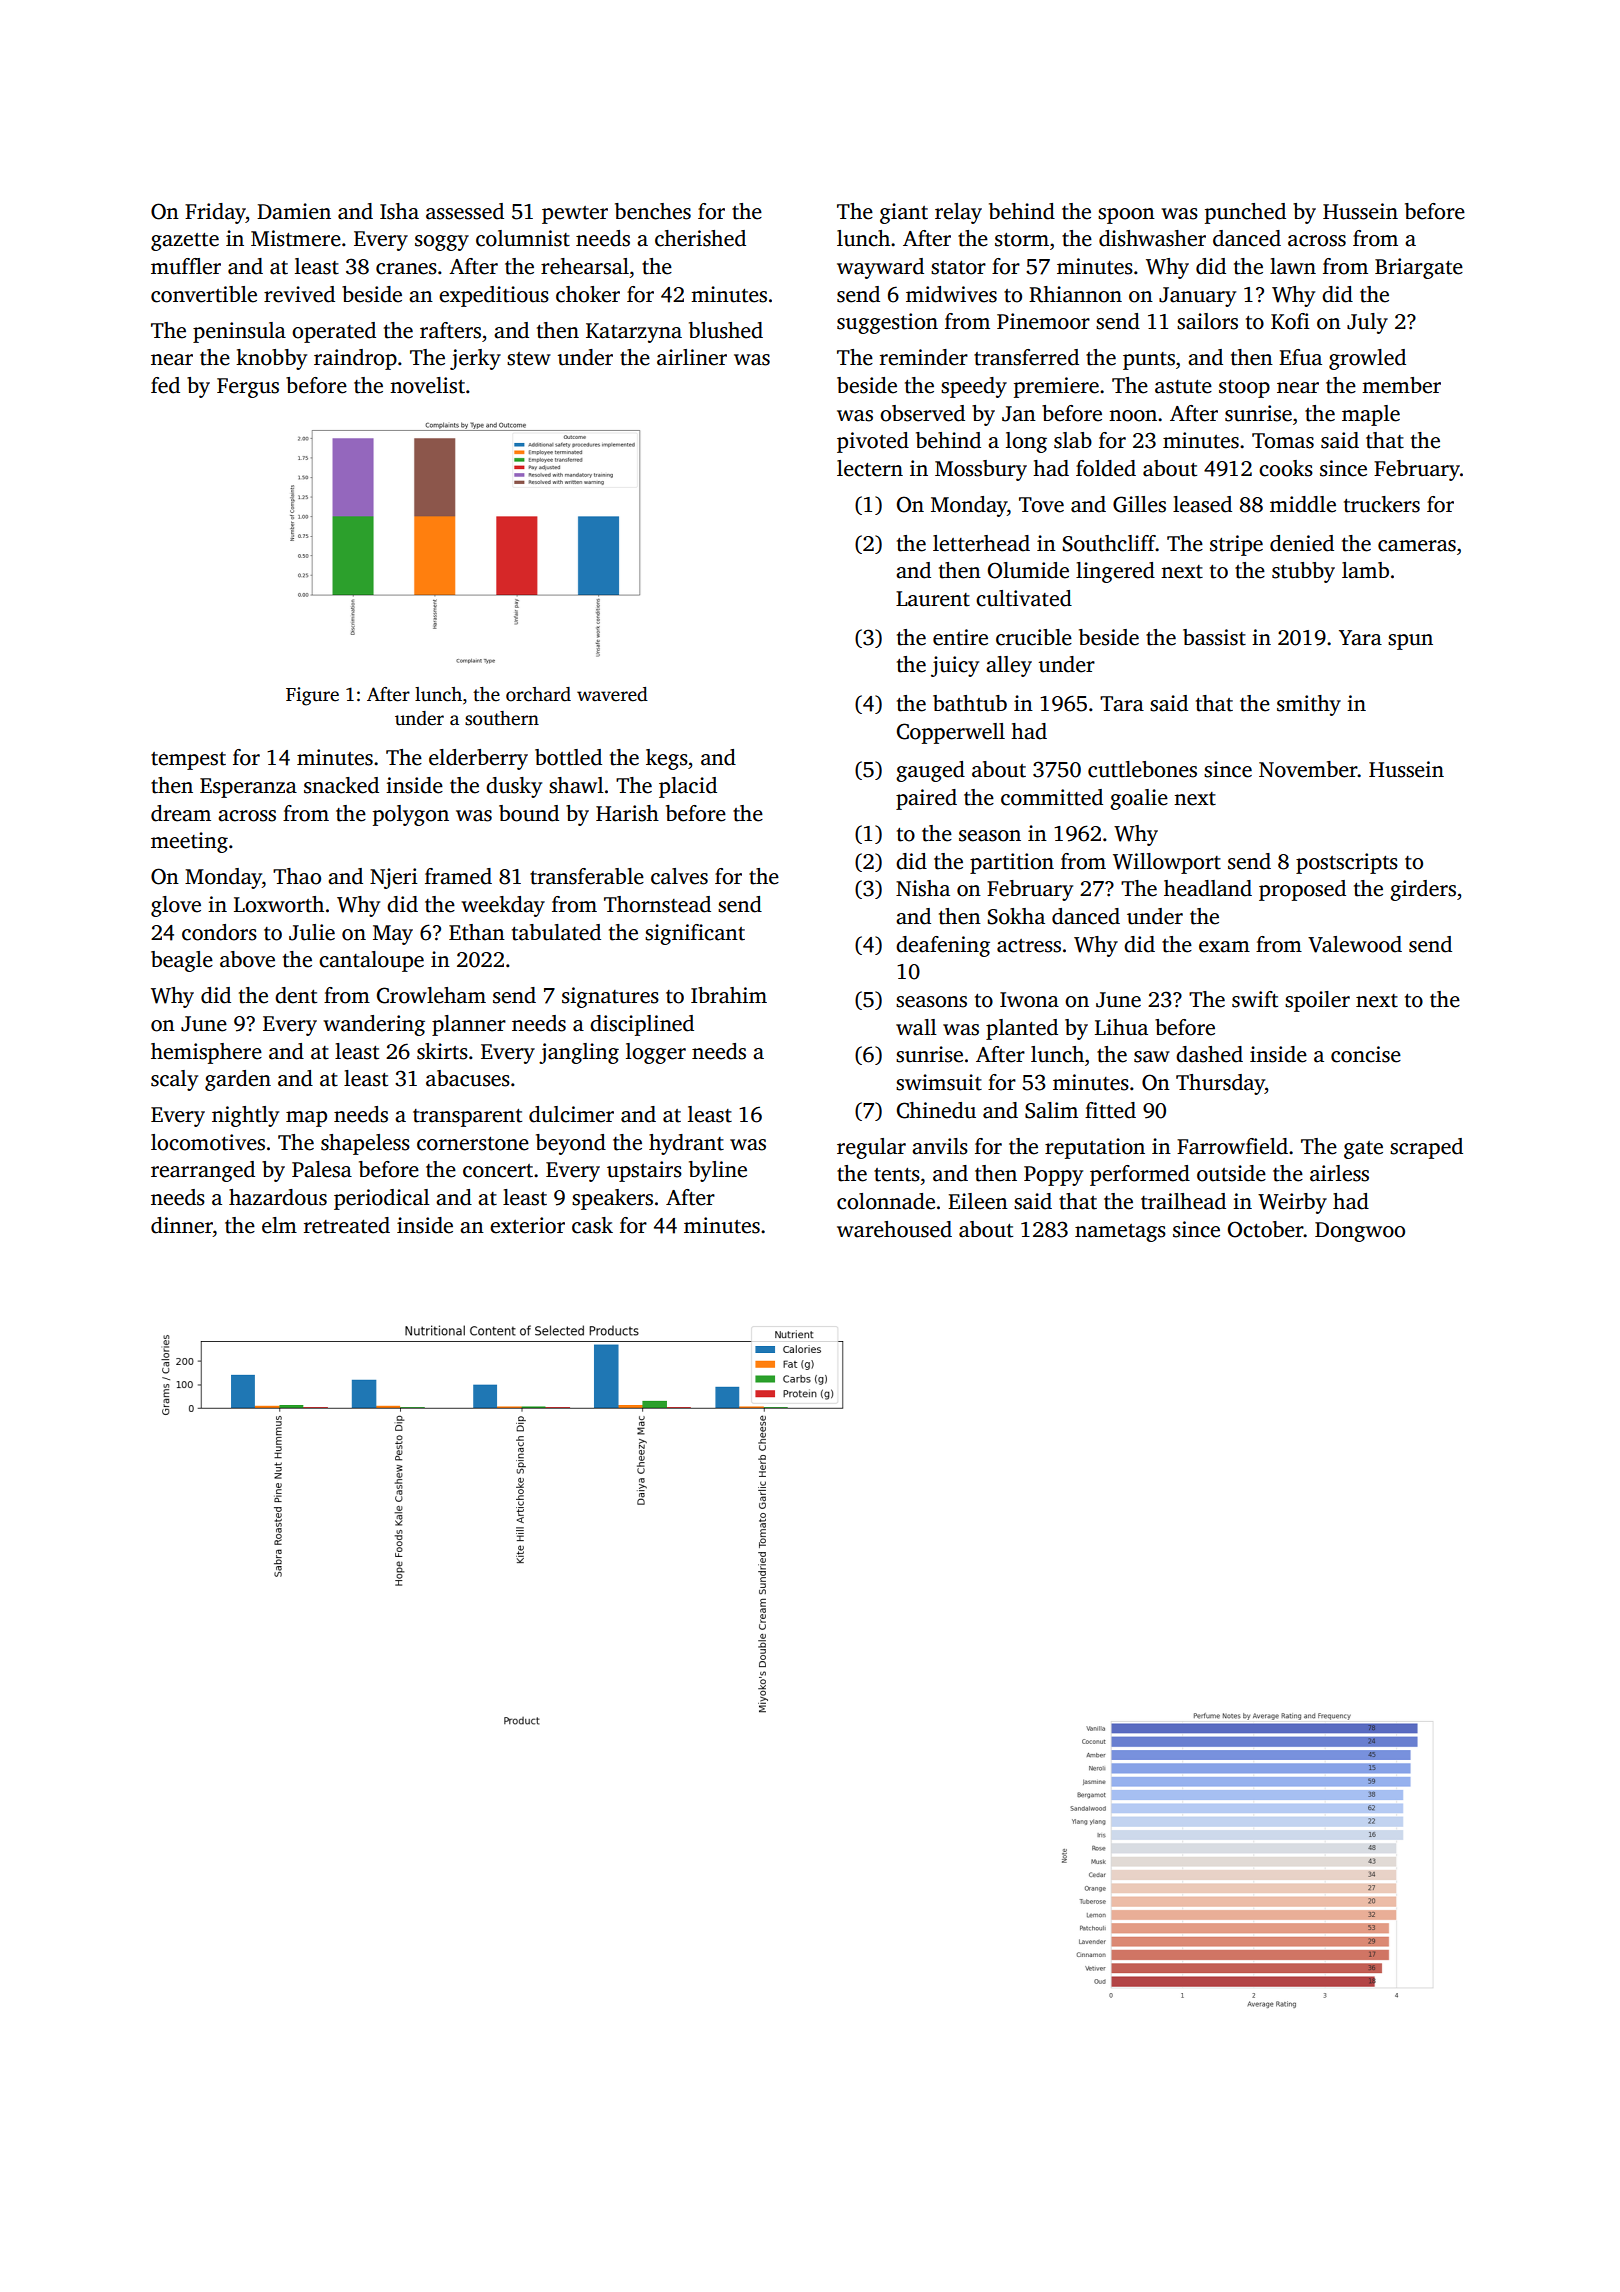  I want to click on concise, so click(1366, 1054).
